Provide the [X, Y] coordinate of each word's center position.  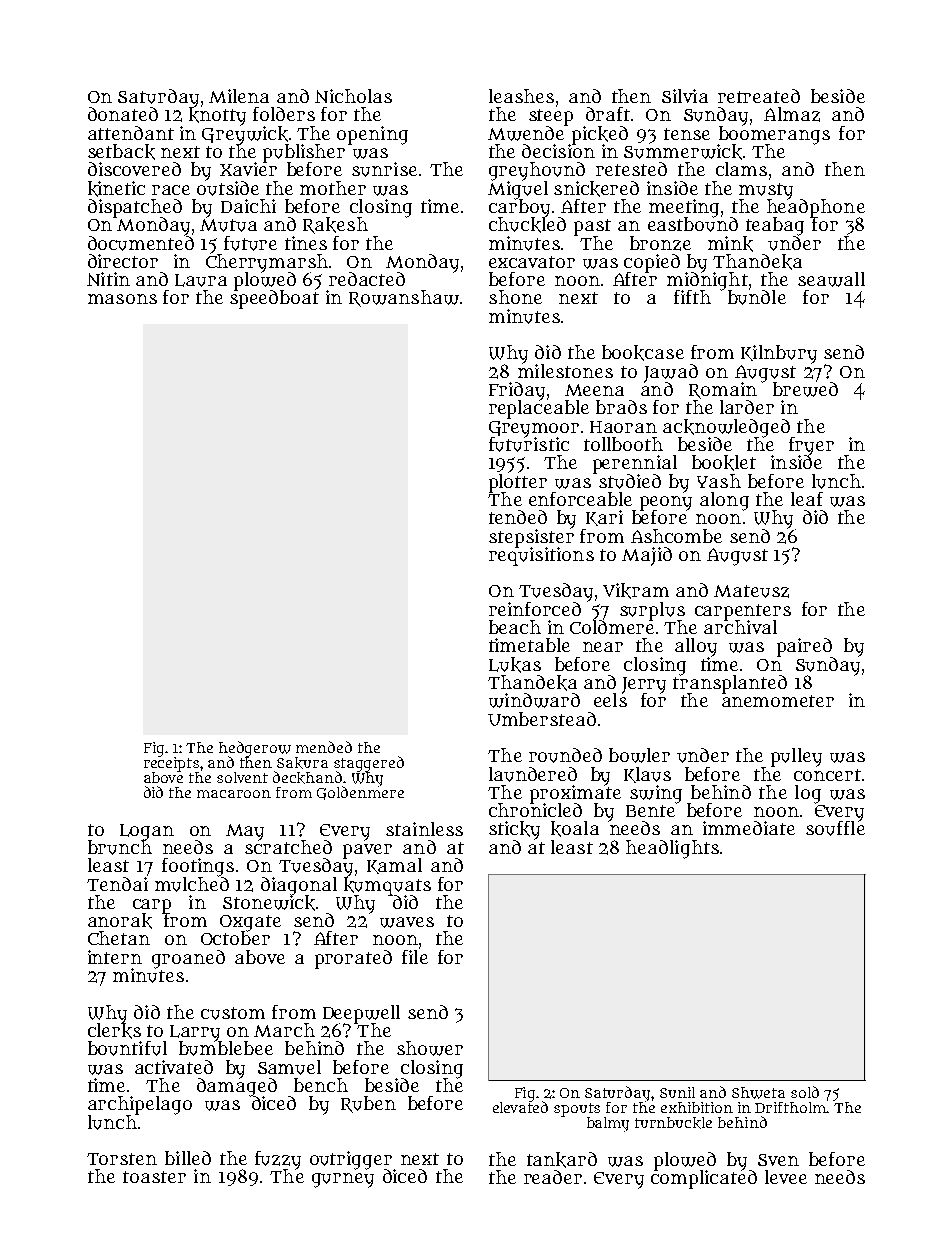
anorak [120, 921]
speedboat [274, 299]
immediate [749, 828]
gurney [343, 1180]
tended [518, 517]
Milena [239, 96]
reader [553, 1177]
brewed [805, 389]
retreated [759, 96]
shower [430, 1048]
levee [786, 1177]
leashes [521, 96]
